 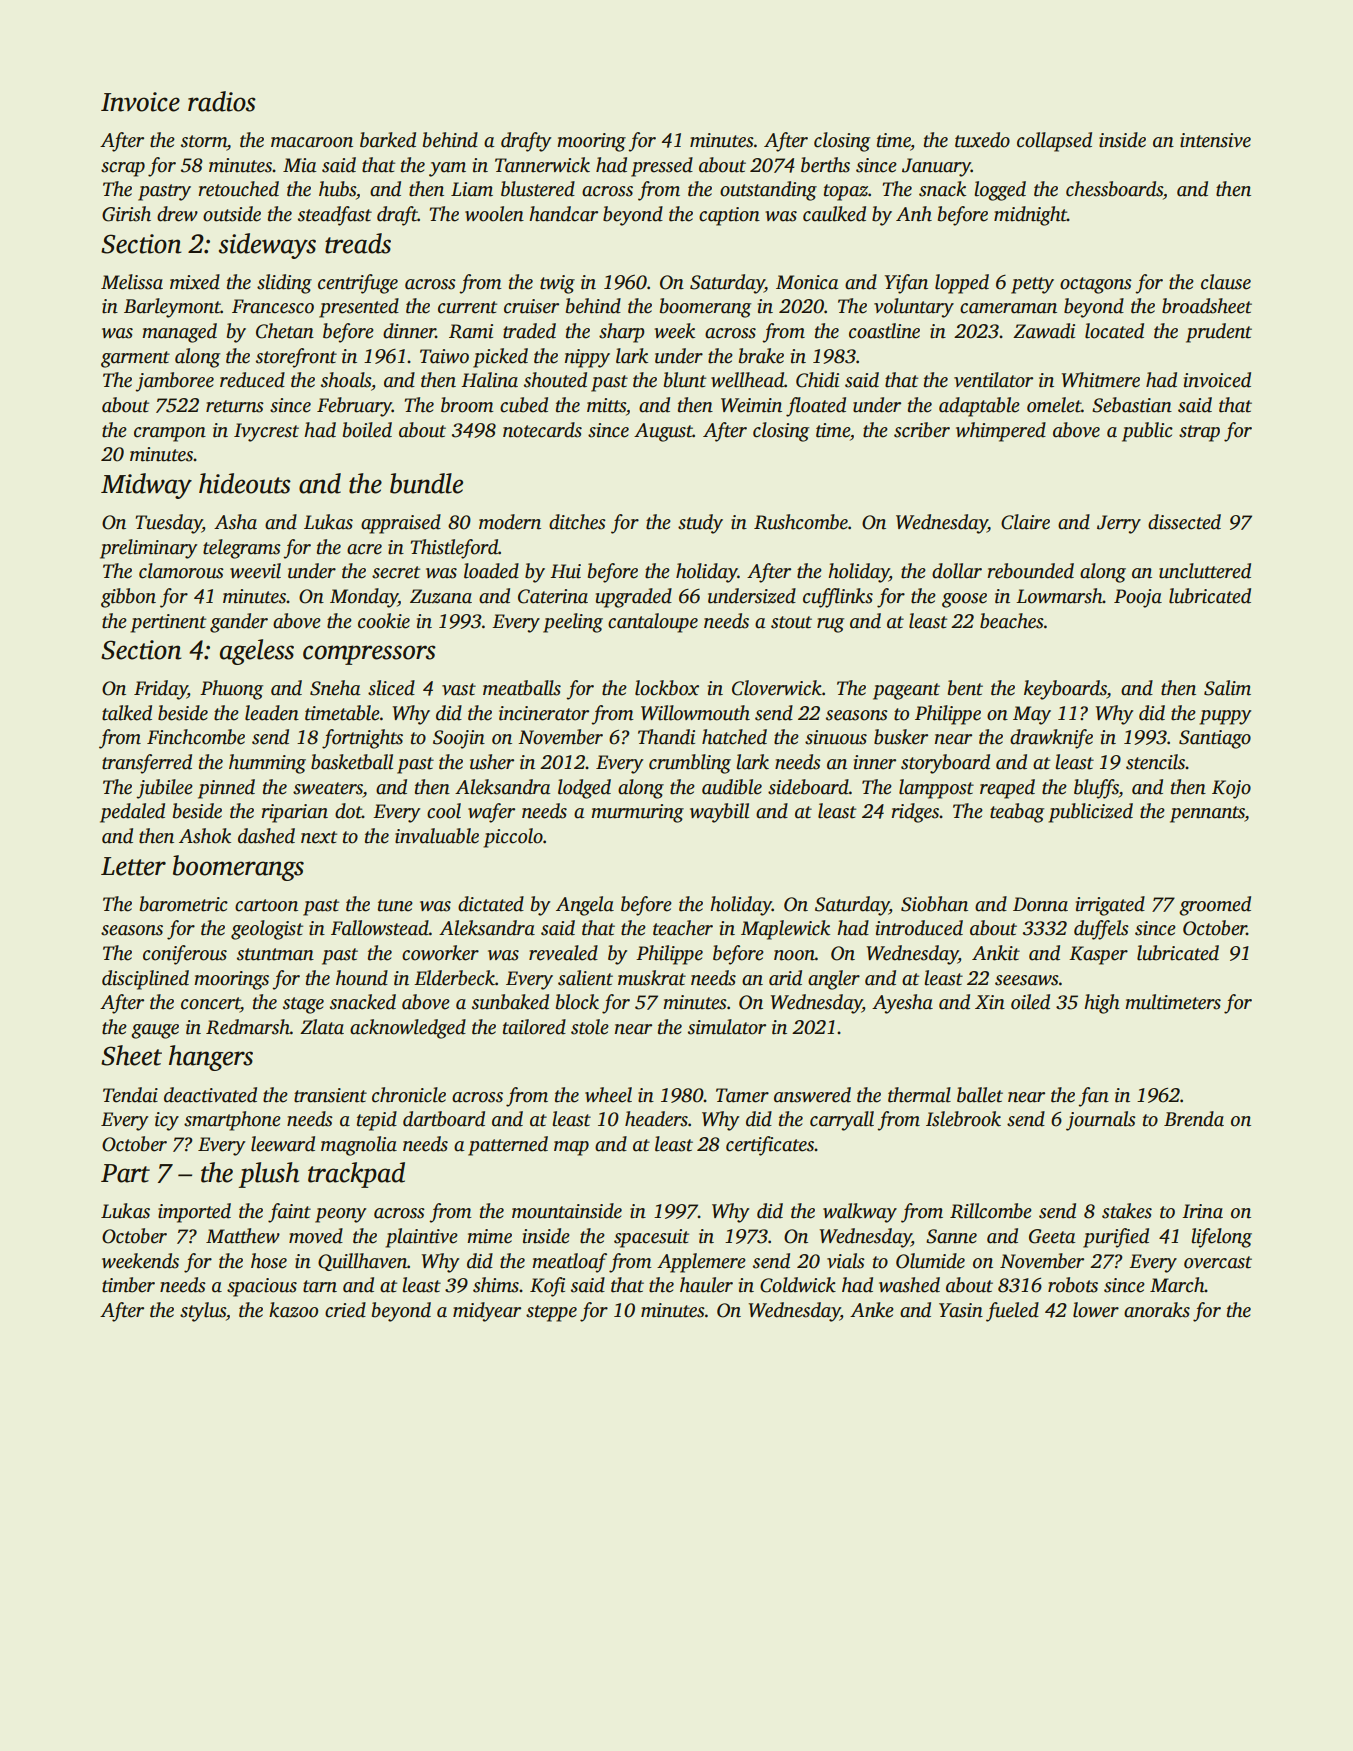 I want to click on radios, so click(x=222, y=101).
